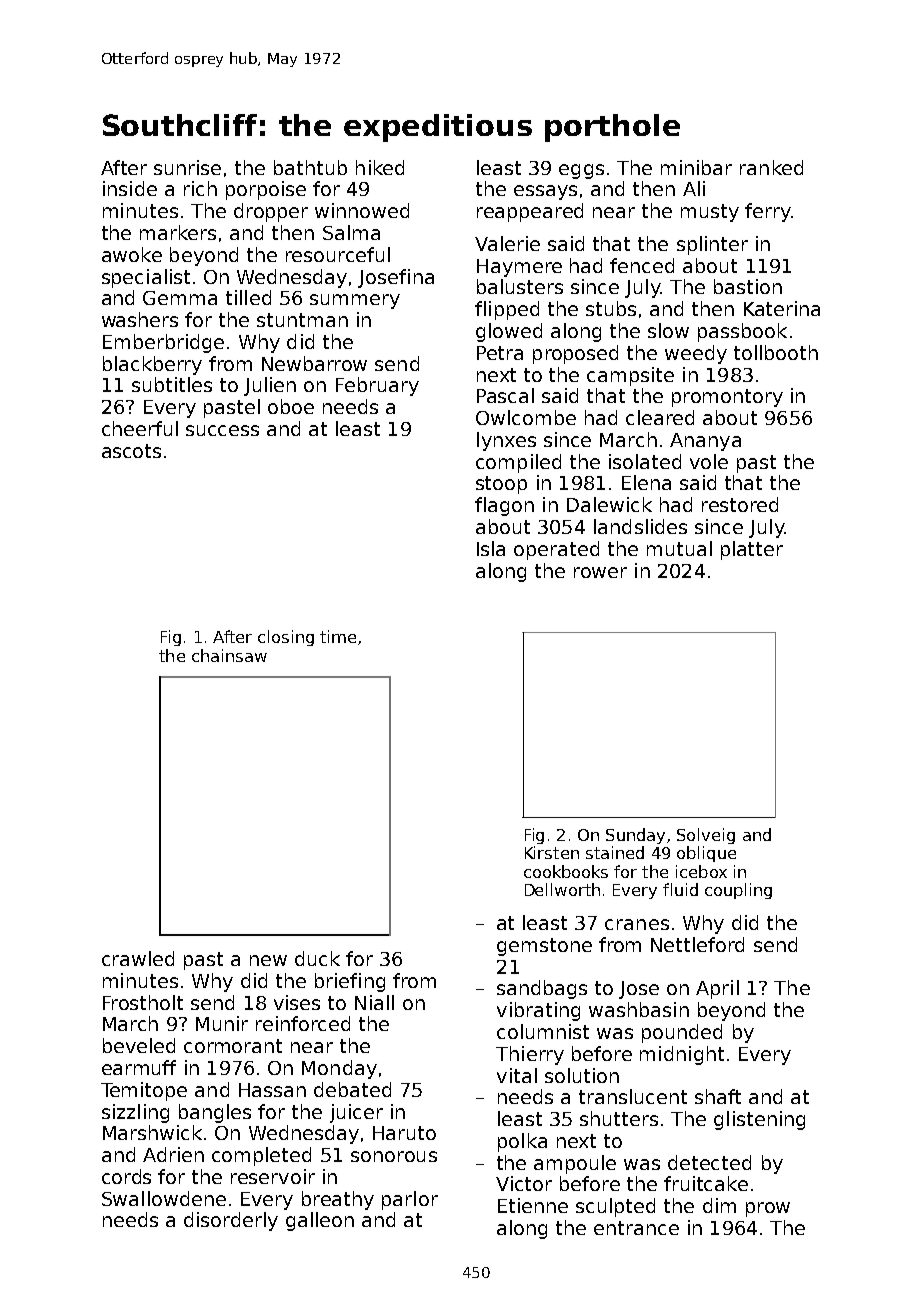 The height and width of the screenshot is (1311, 924). Describe the element at coordinates (374, 1002) in the screenshot. I see `Niall` at that location.
